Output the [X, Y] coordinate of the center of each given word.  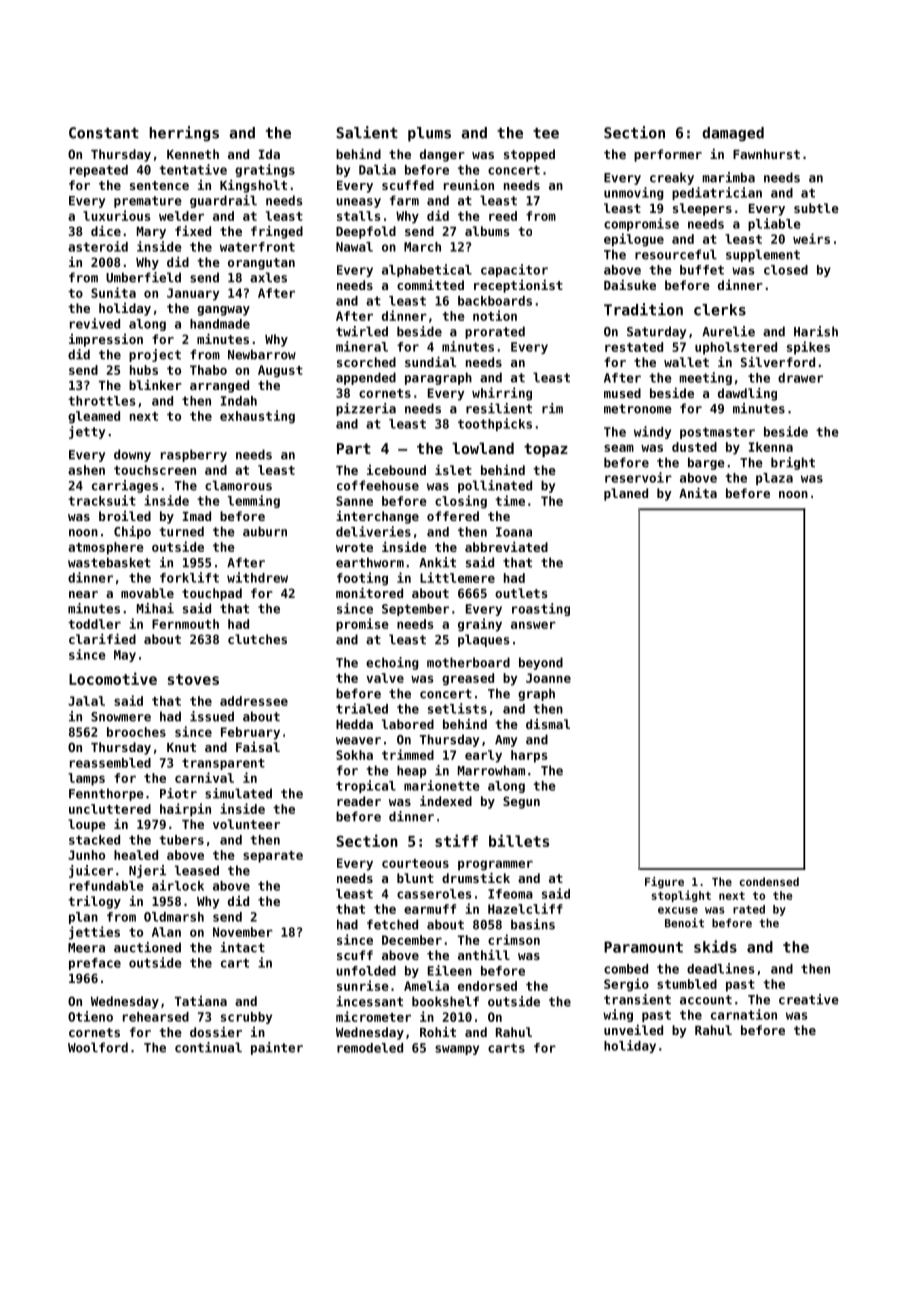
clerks [720, 310]
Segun [521, 802]
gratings [265, 170]
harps [529, 756]
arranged [219, 386]
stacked [94, 840]
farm [404, 200]
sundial [430, 361]
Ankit [437, 562]
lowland [483, 448]
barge [706, 463]
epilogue [634, 240]
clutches [257, 639]
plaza [774, 479]
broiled [125, 516]
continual [208, 1047]
